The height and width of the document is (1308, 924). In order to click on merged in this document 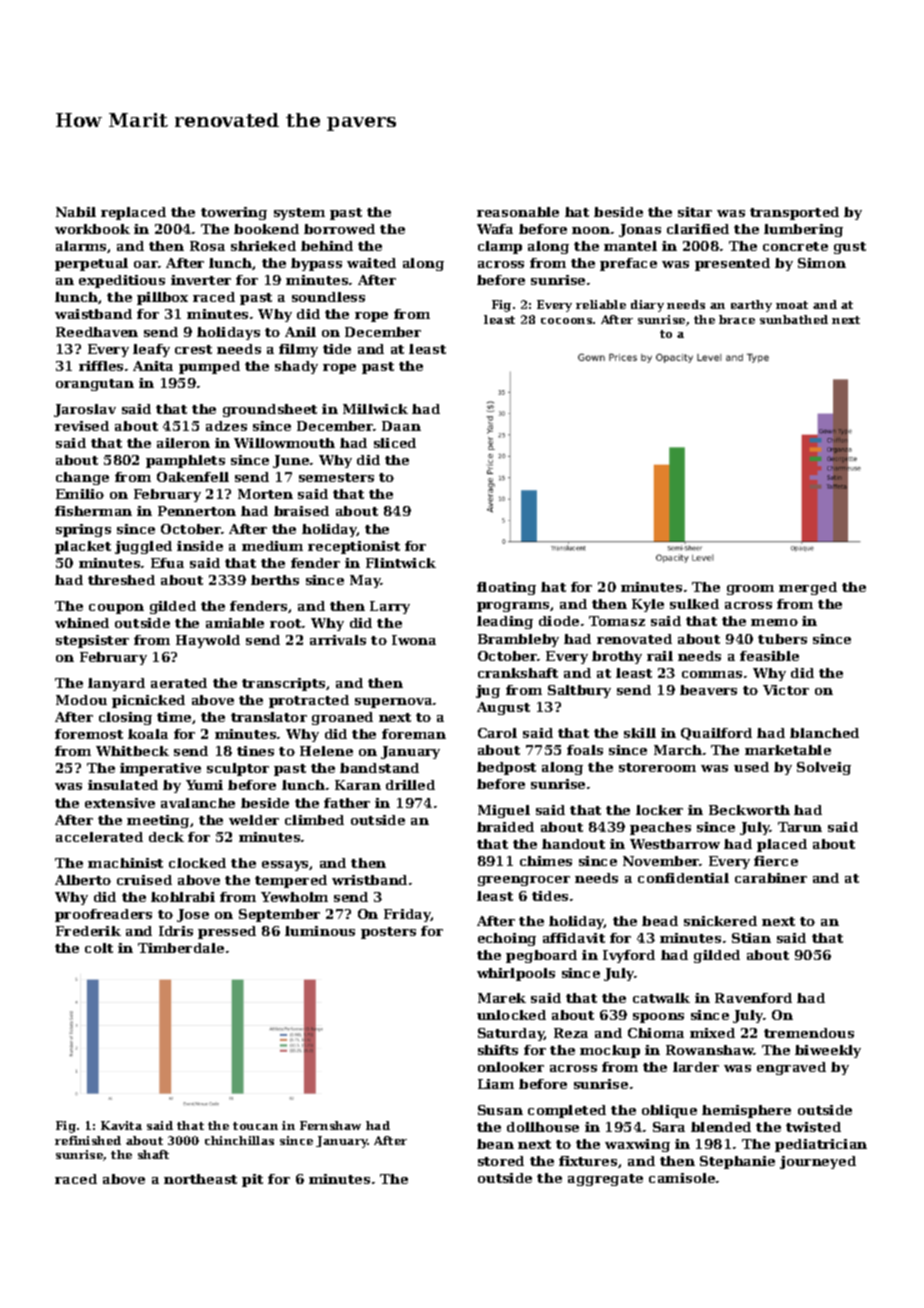, I will do `click(808, 588)`.
